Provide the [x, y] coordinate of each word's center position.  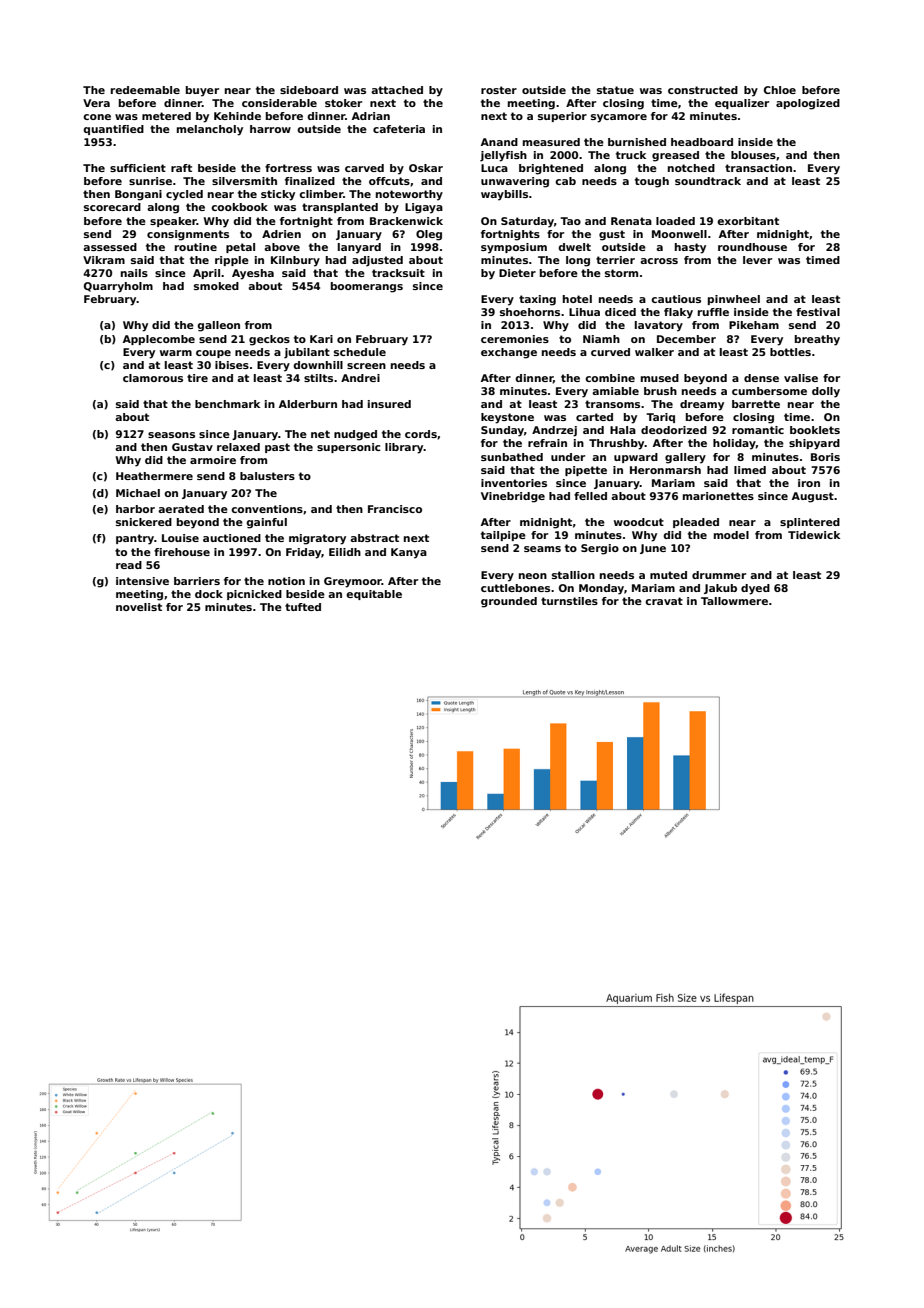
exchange [509, 353]
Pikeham [754, 325]
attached [397, 90]
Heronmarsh [665, 470]
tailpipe [503, 536]
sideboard [309, 90]
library [404, 448]
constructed [703, 90]
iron [809, 483]
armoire [213, 460]
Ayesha [253, 274]
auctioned [232, 538]
